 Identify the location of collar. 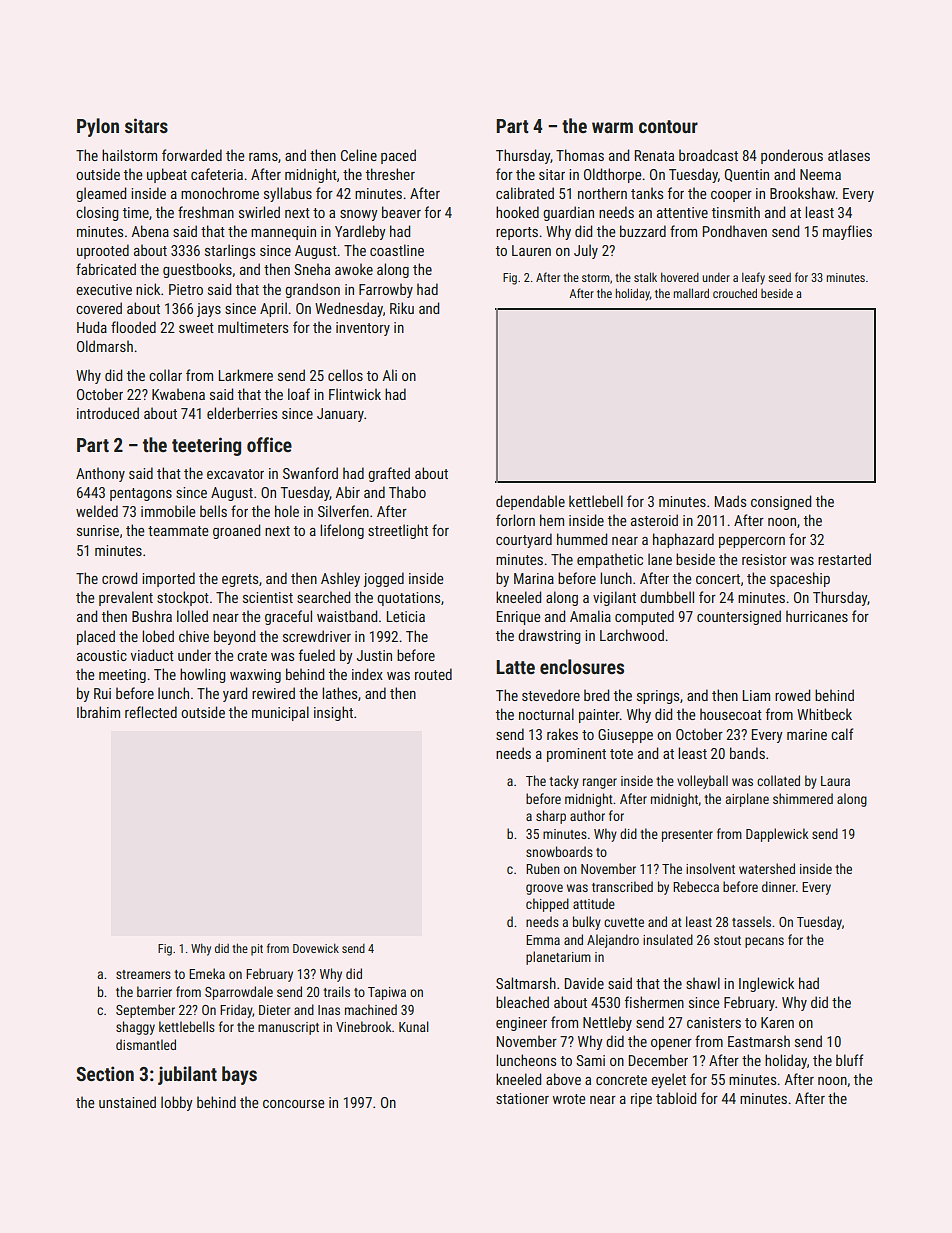
(165, 375).
